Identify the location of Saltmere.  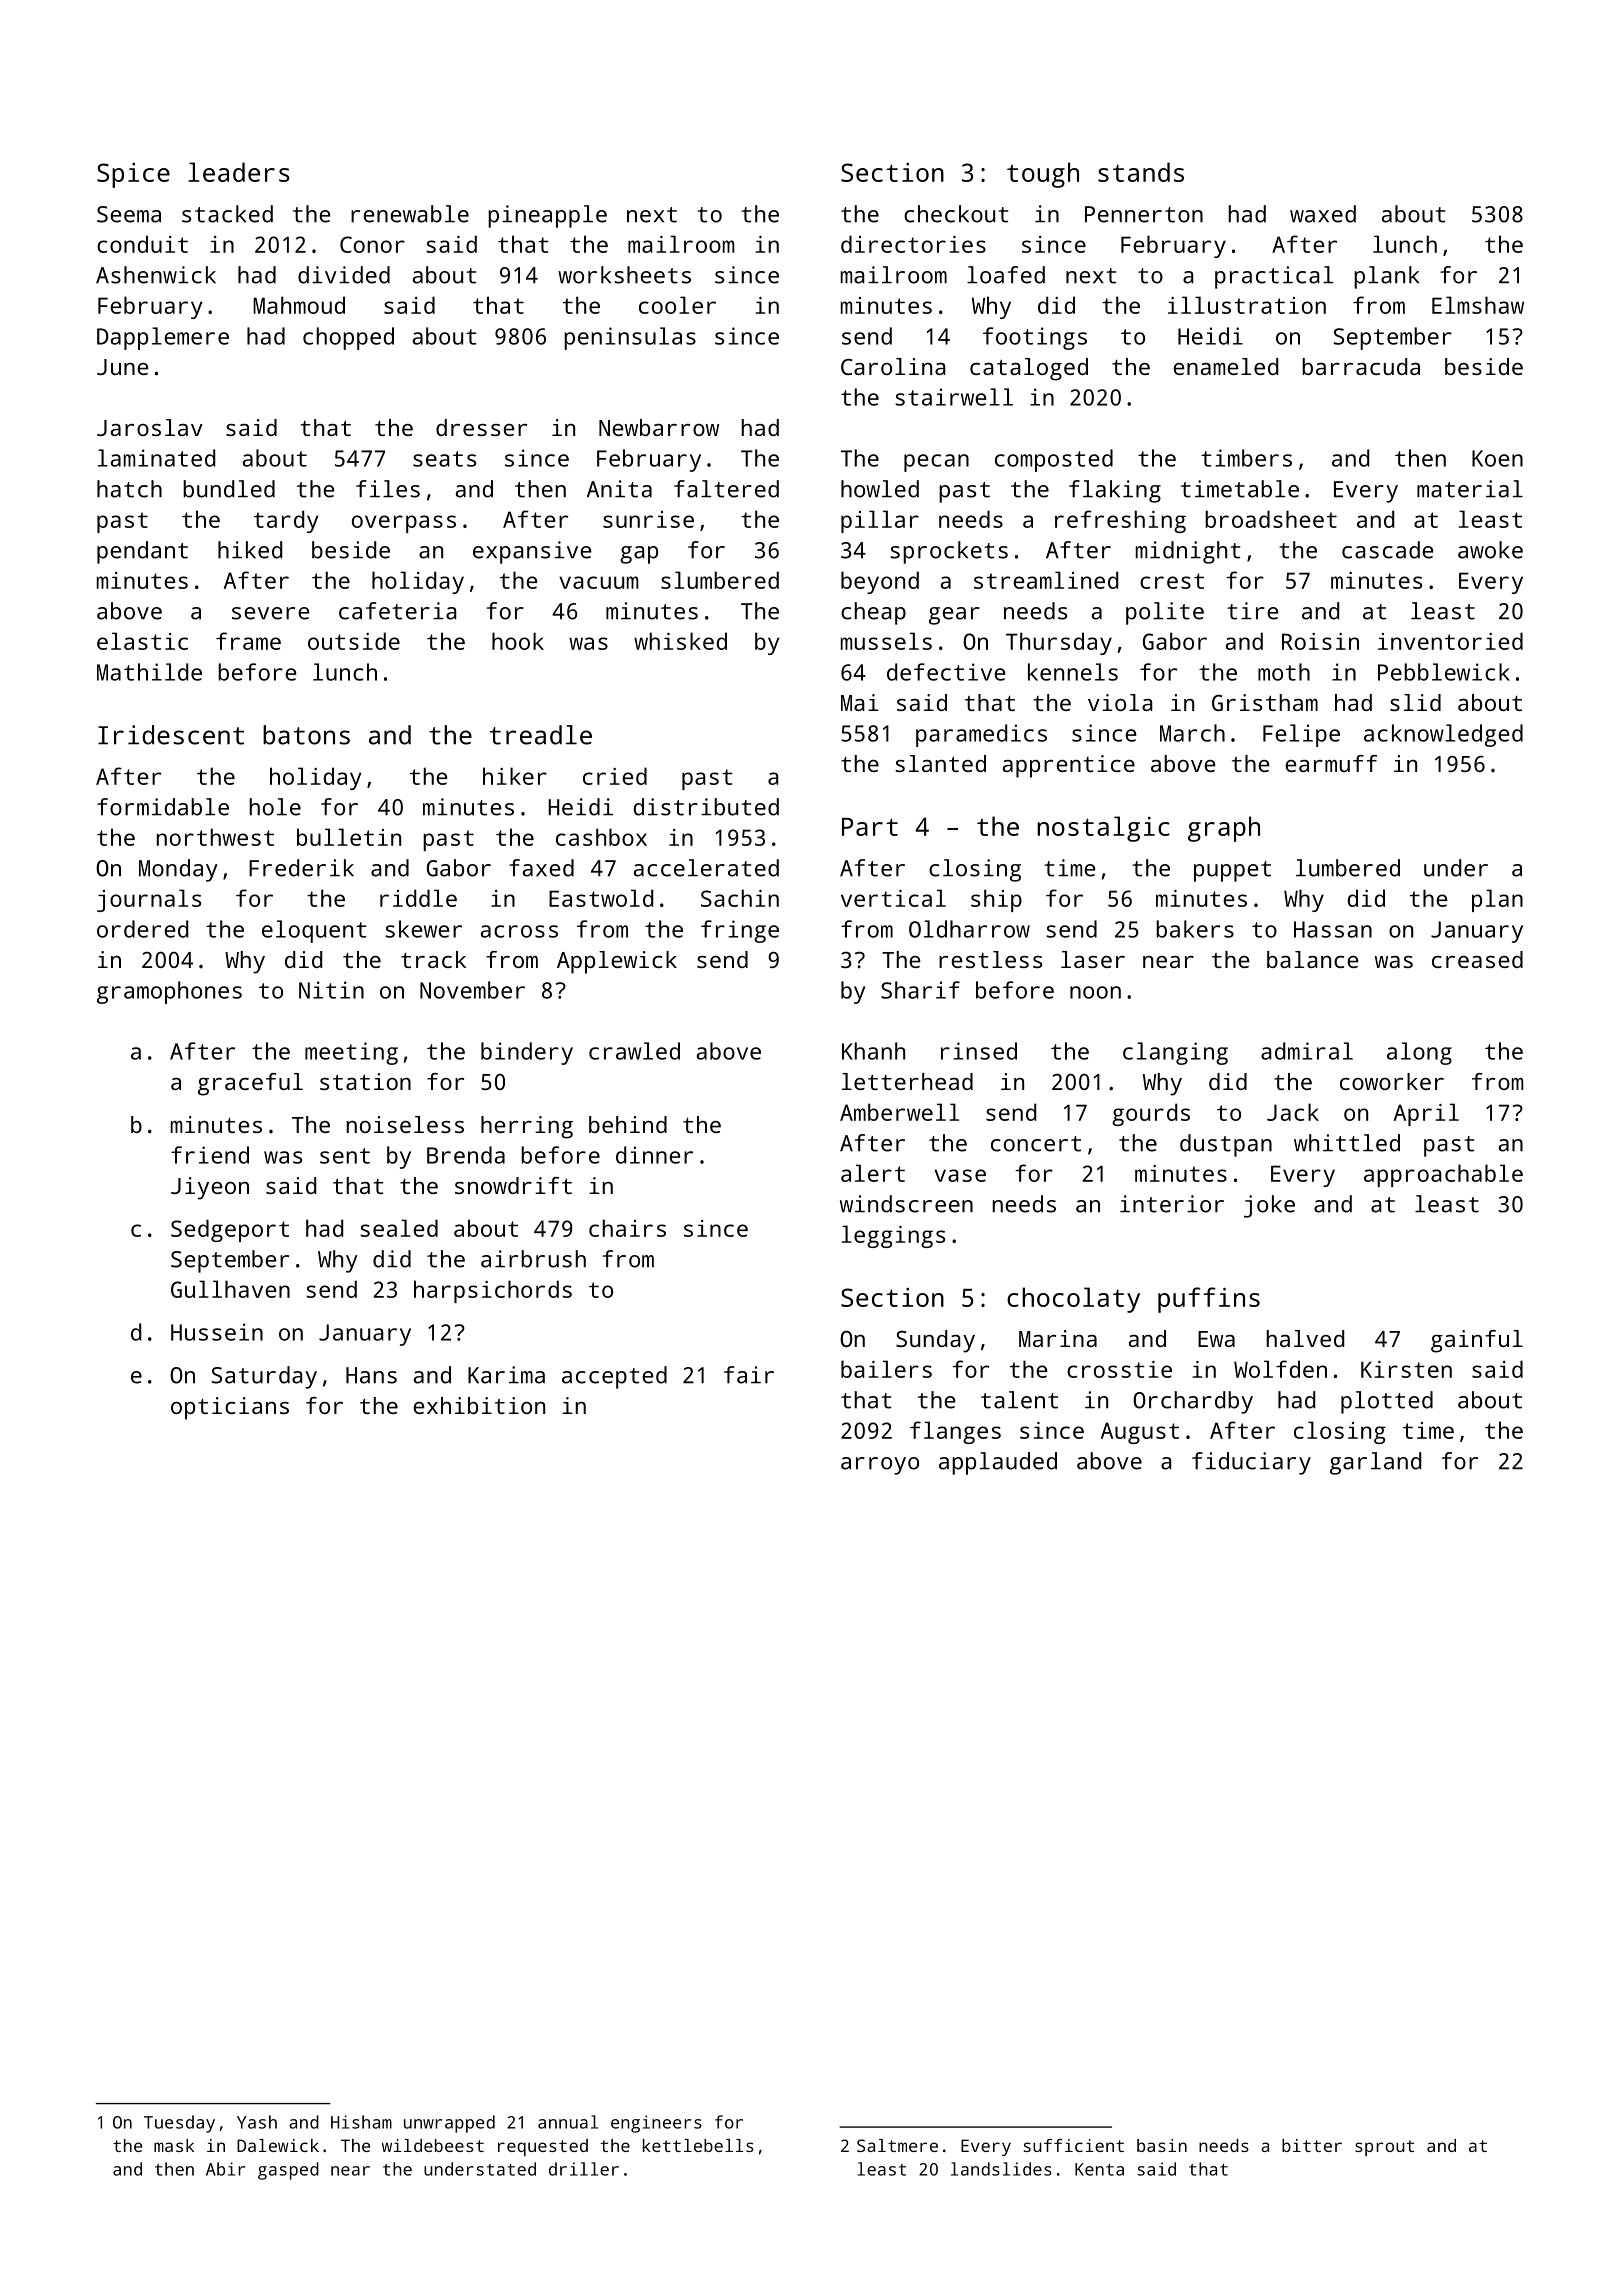
(897, 2145).
